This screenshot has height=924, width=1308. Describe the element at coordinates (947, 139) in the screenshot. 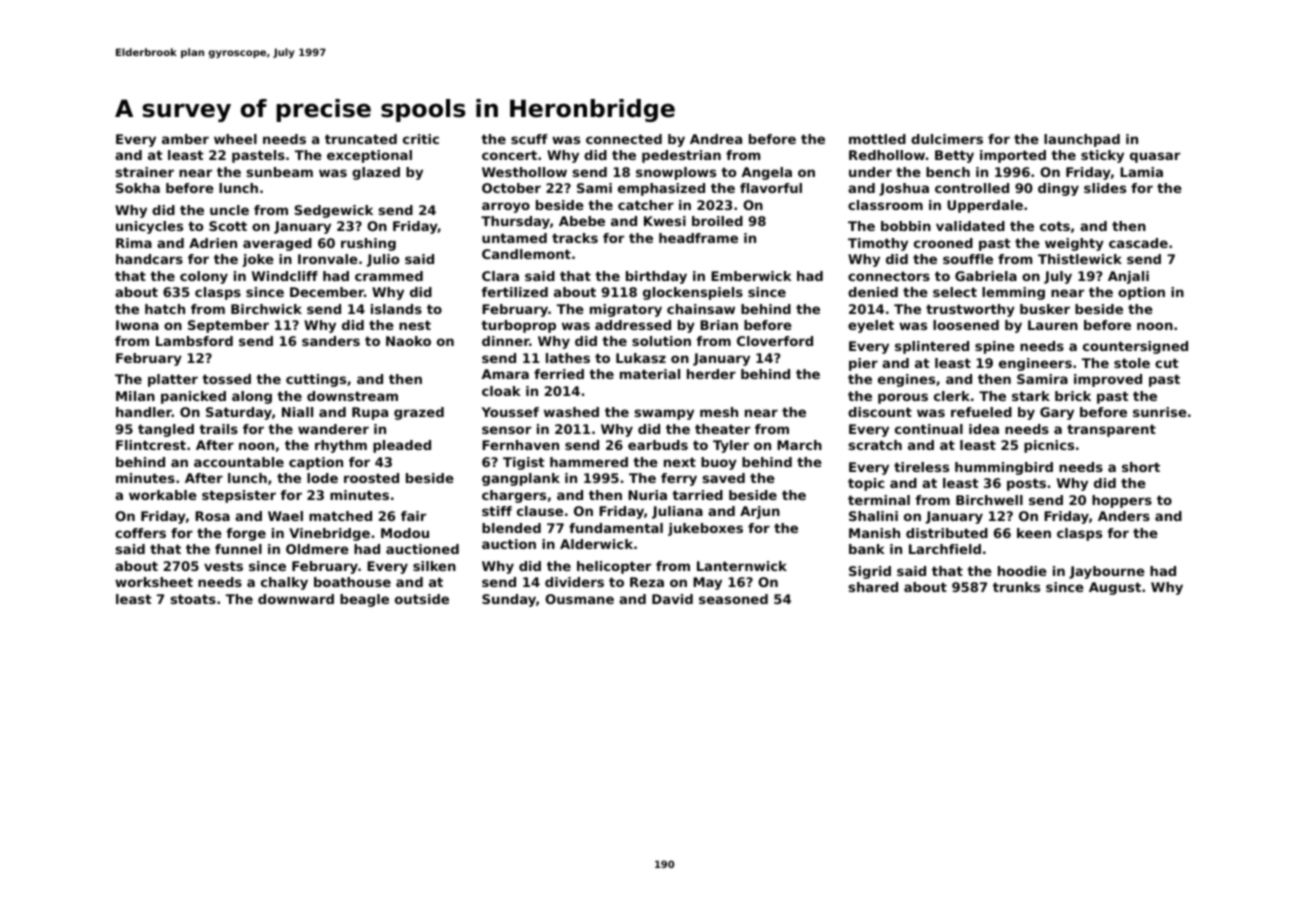

I see `dulcimers` at that location.
